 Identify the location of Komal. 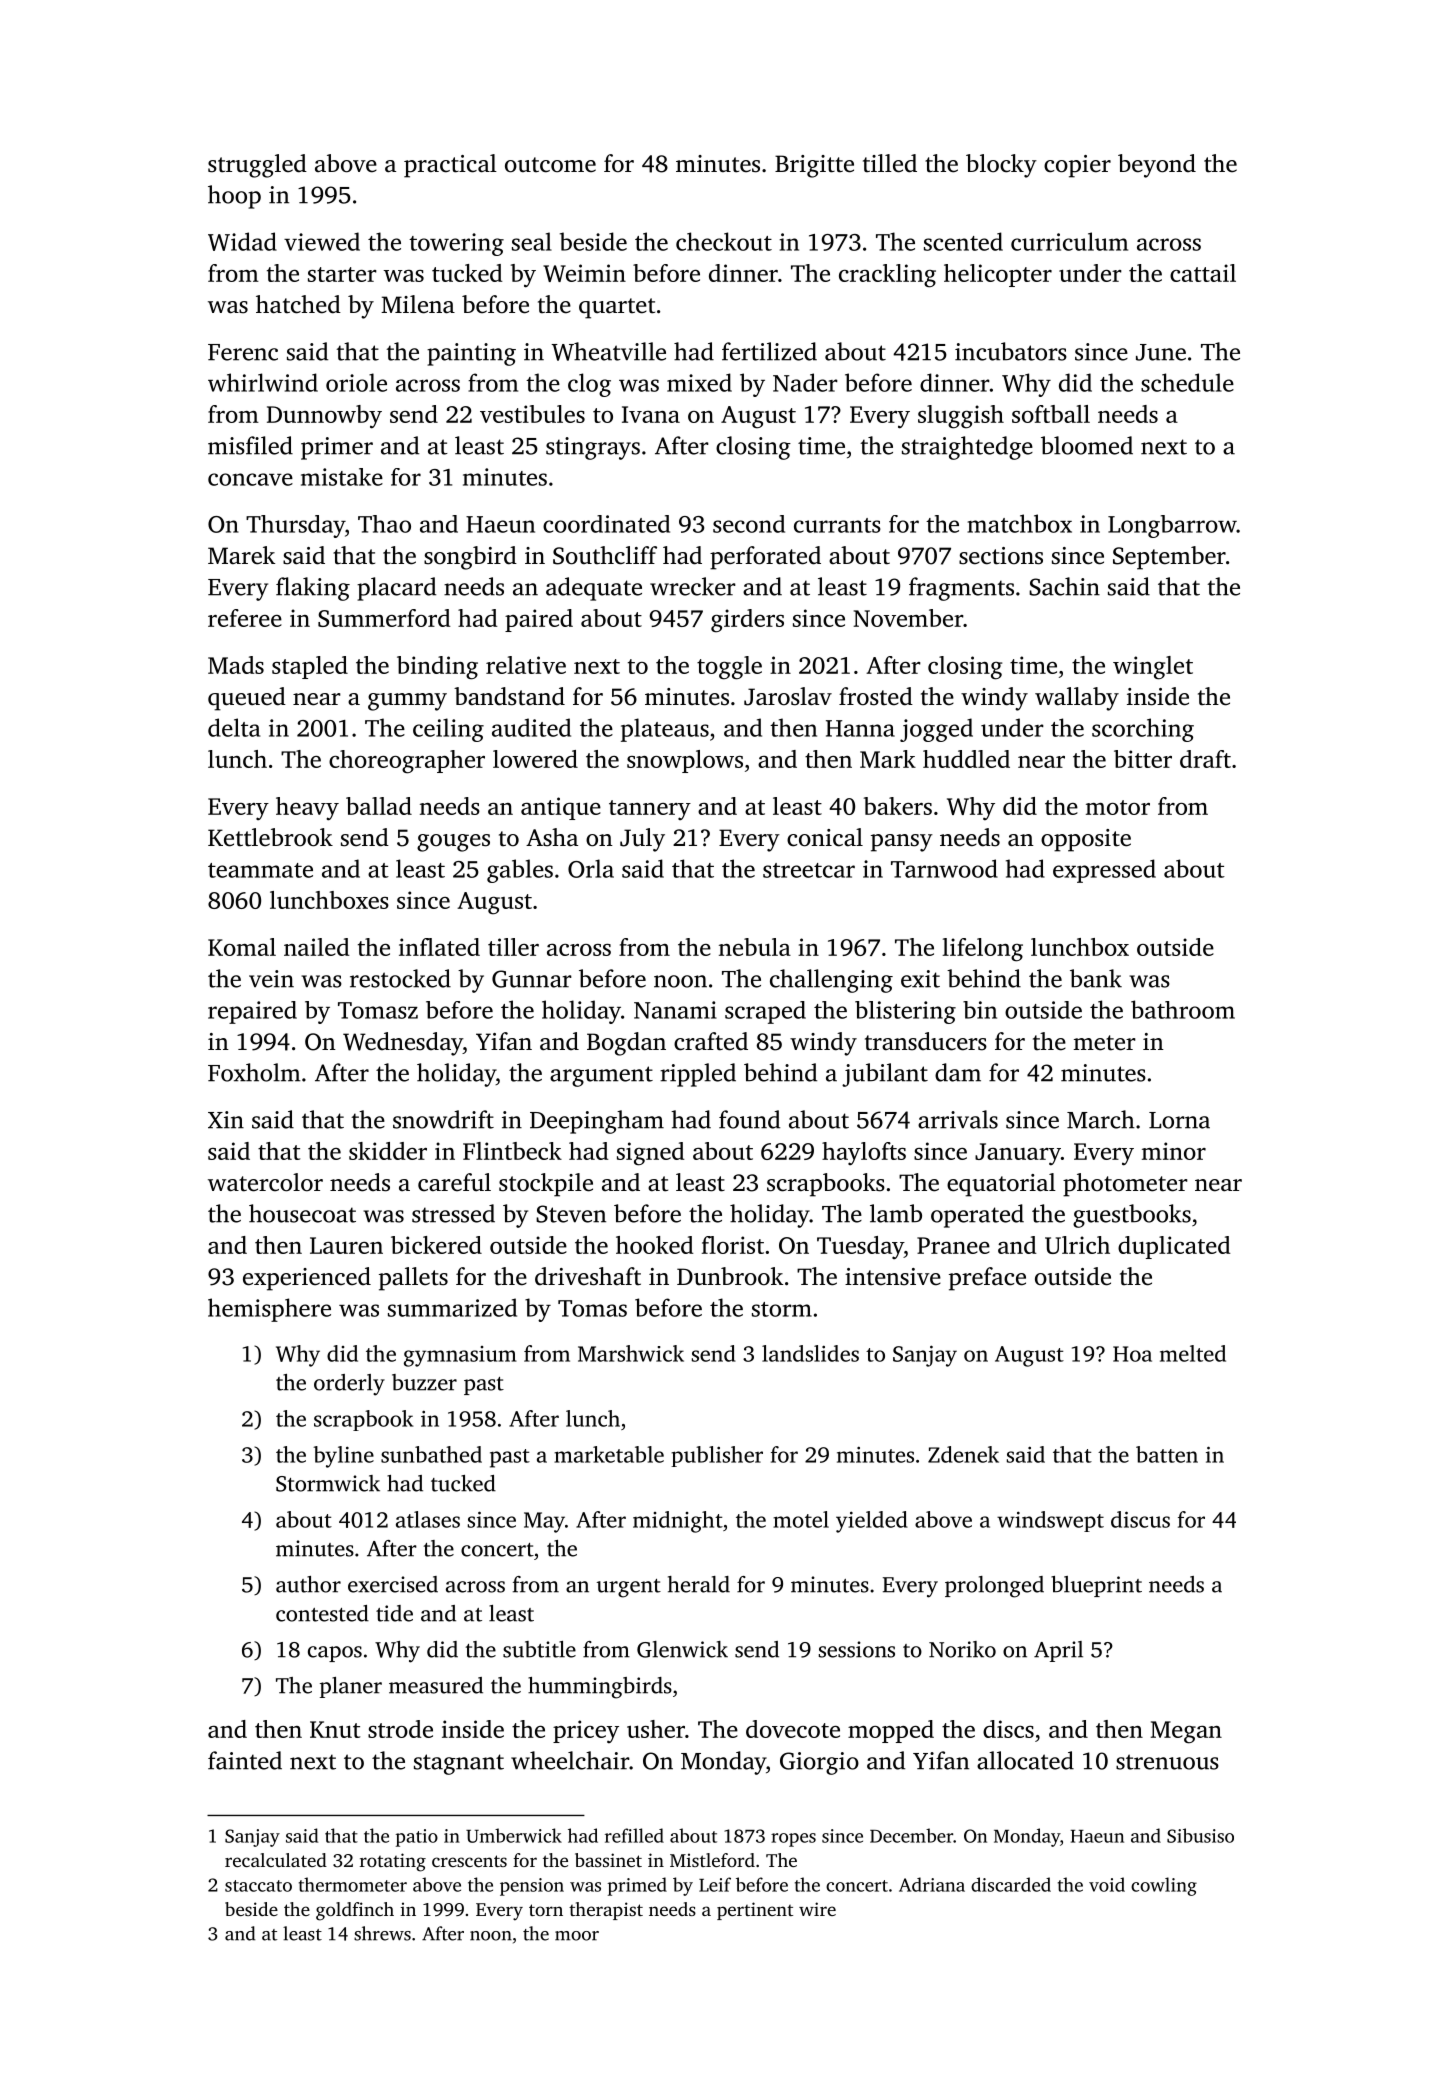
(242, 947).
